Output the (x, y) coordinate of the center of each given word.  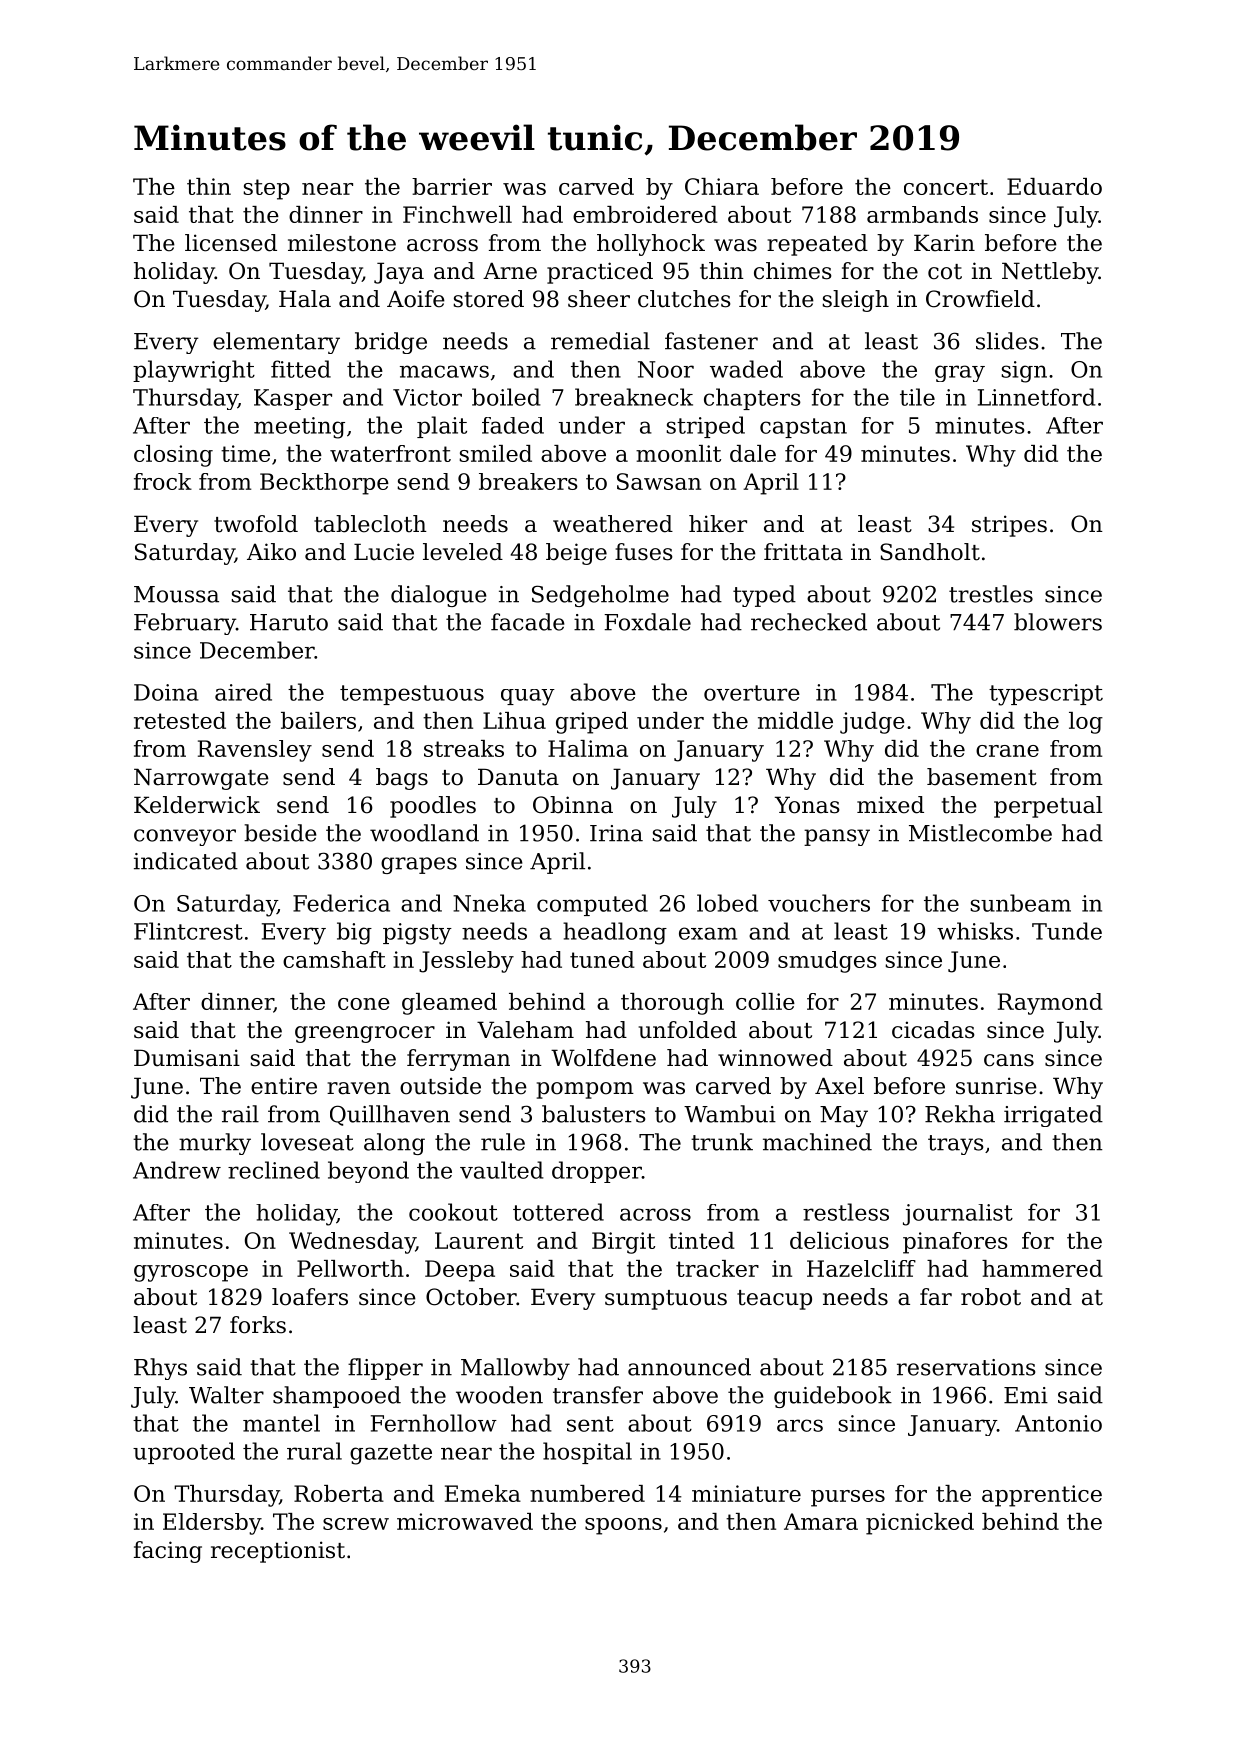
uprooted (184, 1453)
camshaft (334, 959)
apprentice (1042, 1496)
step (266, 189)
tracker (717, 1268)
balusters (594, 1114)
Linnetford (1037, 397)
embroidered (645, 214)
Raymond (1050, 1004)
